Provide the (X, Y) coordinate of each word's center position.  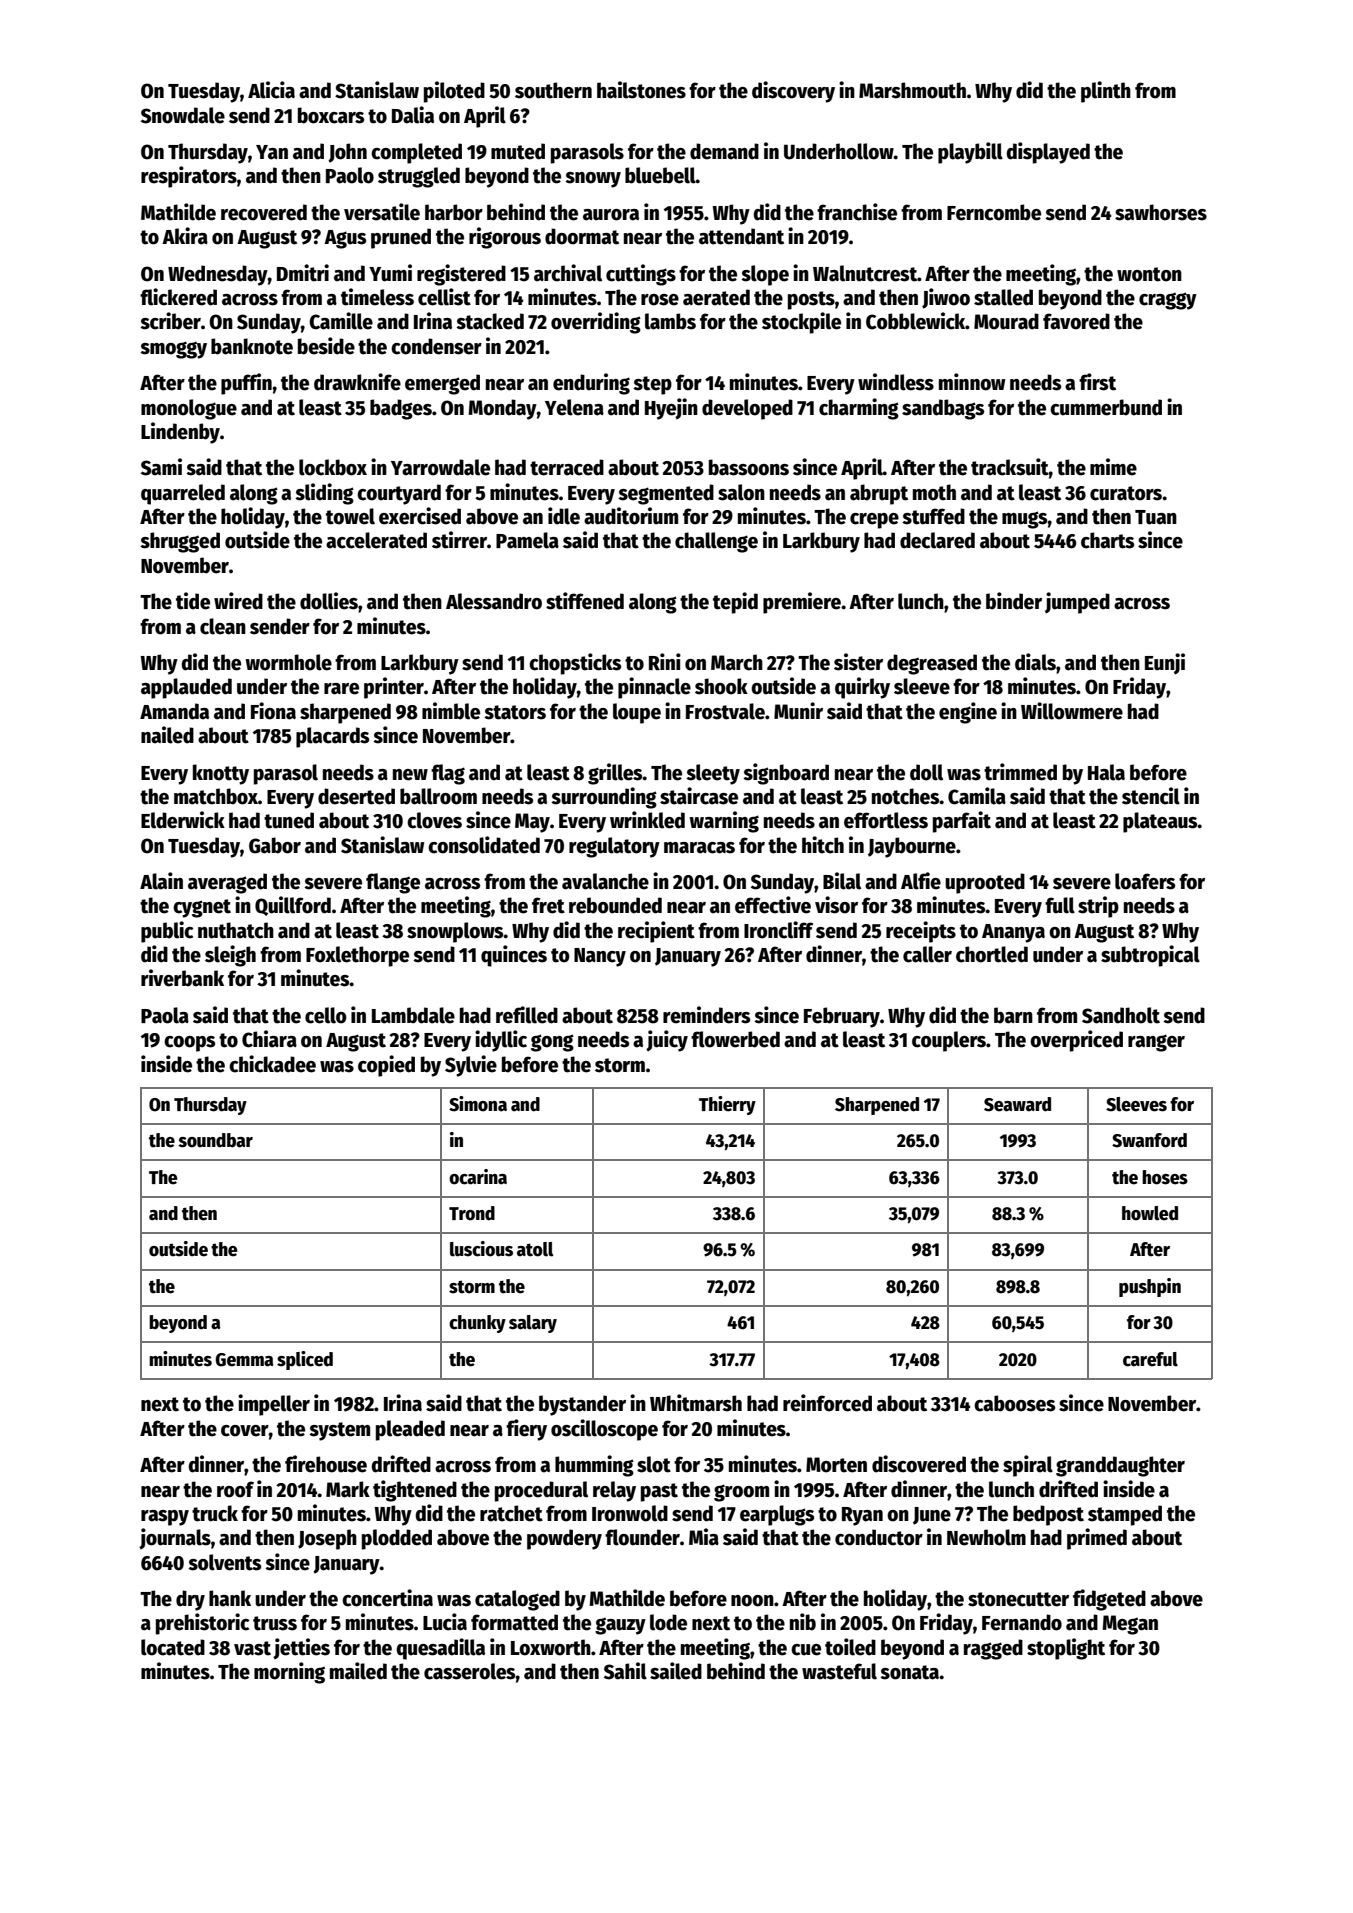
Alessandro (494, 601)
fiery (526, 1430)
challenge (716, 542)
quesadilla (440, 1649)
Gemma (244, 1360)
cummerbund (1106, 407)
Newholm (986, 1537)
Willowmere (1072, 711)
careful (1150, 1359)
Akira (185, 236)
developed (747, 409)
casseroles (470, 1671)
